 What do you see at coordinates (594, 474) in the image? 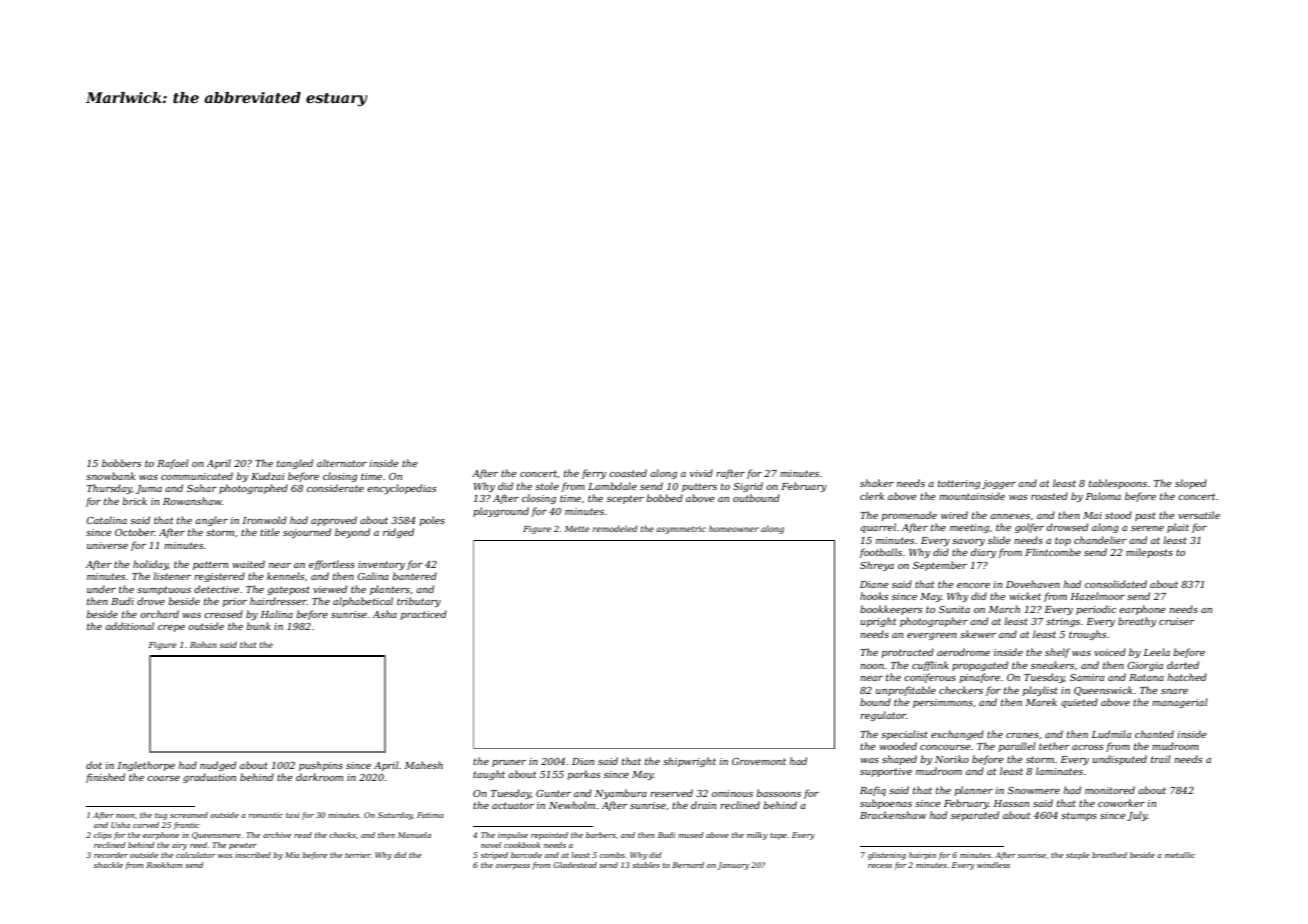
I see `ferry` at bounding box center [594, 474].
